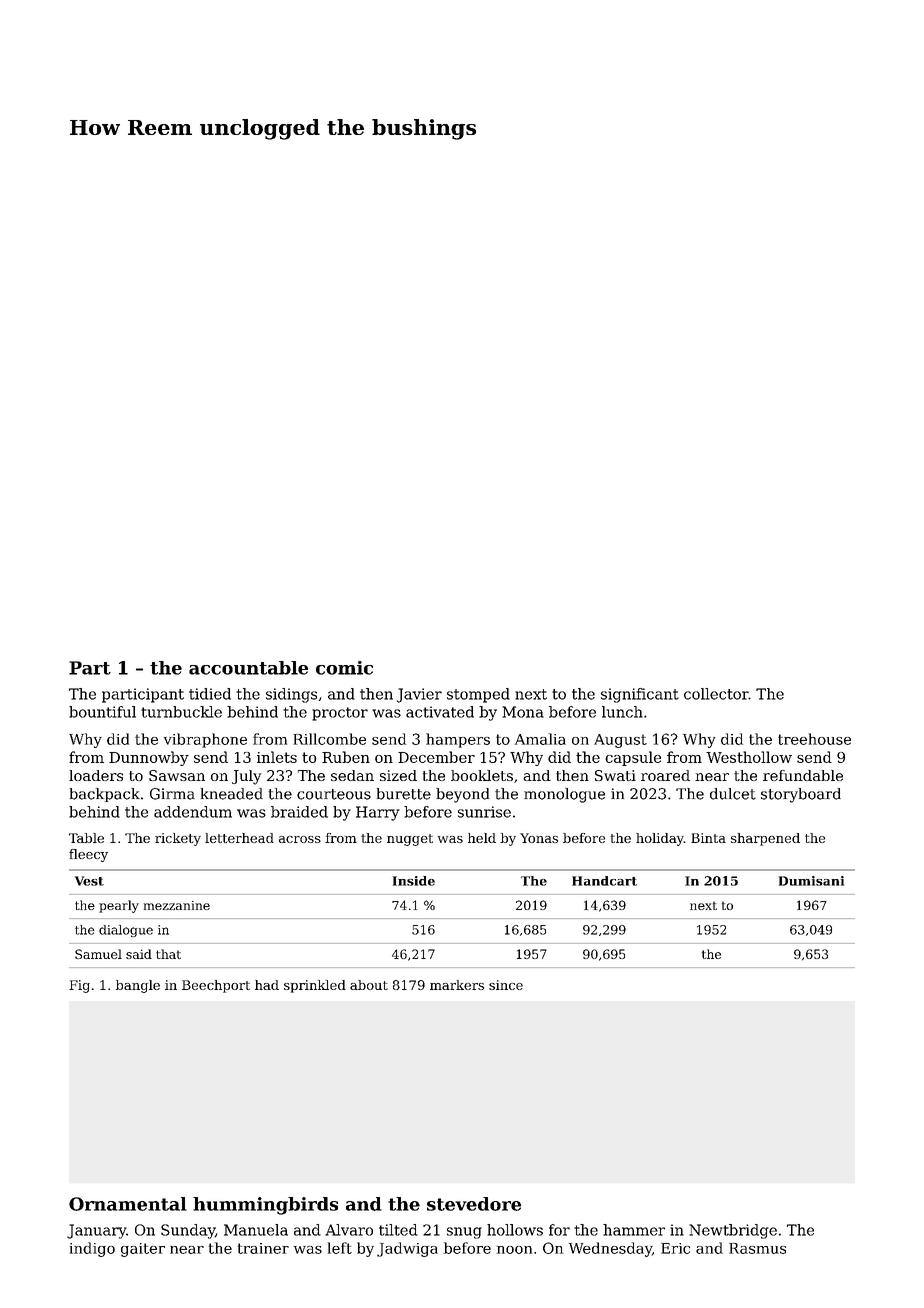 The width and height of the screenshot is (924, 1308). Describe the element at coordinates (634, 1230) in the screenshot. I see `hammer` at that location.
